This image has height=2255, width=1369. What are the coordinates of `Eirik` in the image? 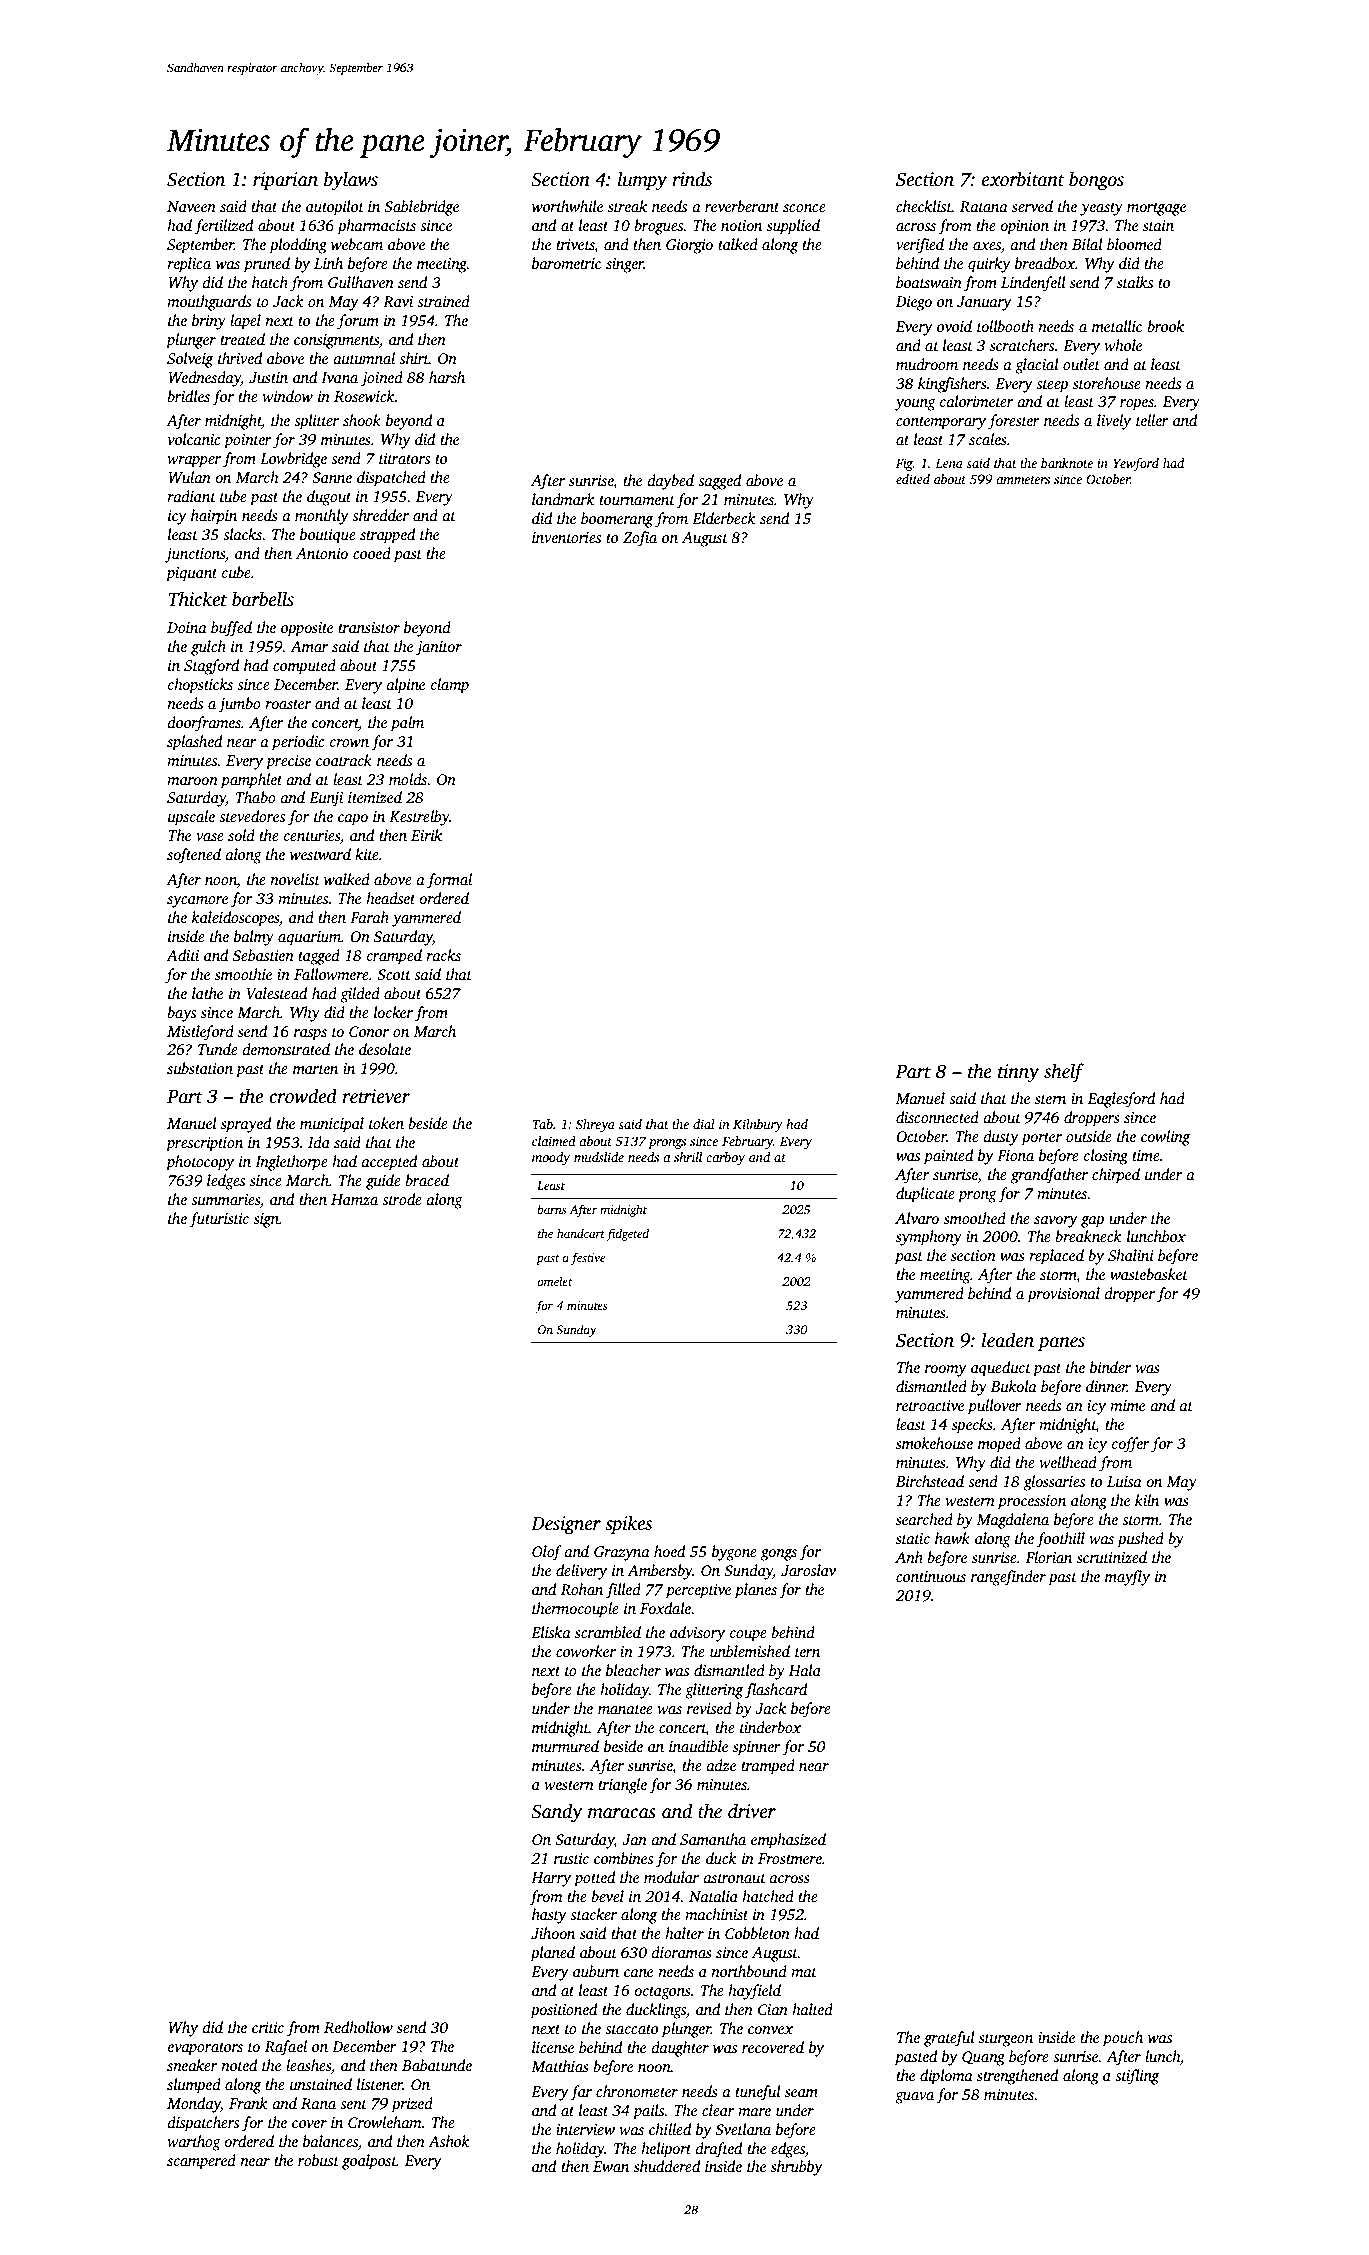 It's located at (426, 835).
